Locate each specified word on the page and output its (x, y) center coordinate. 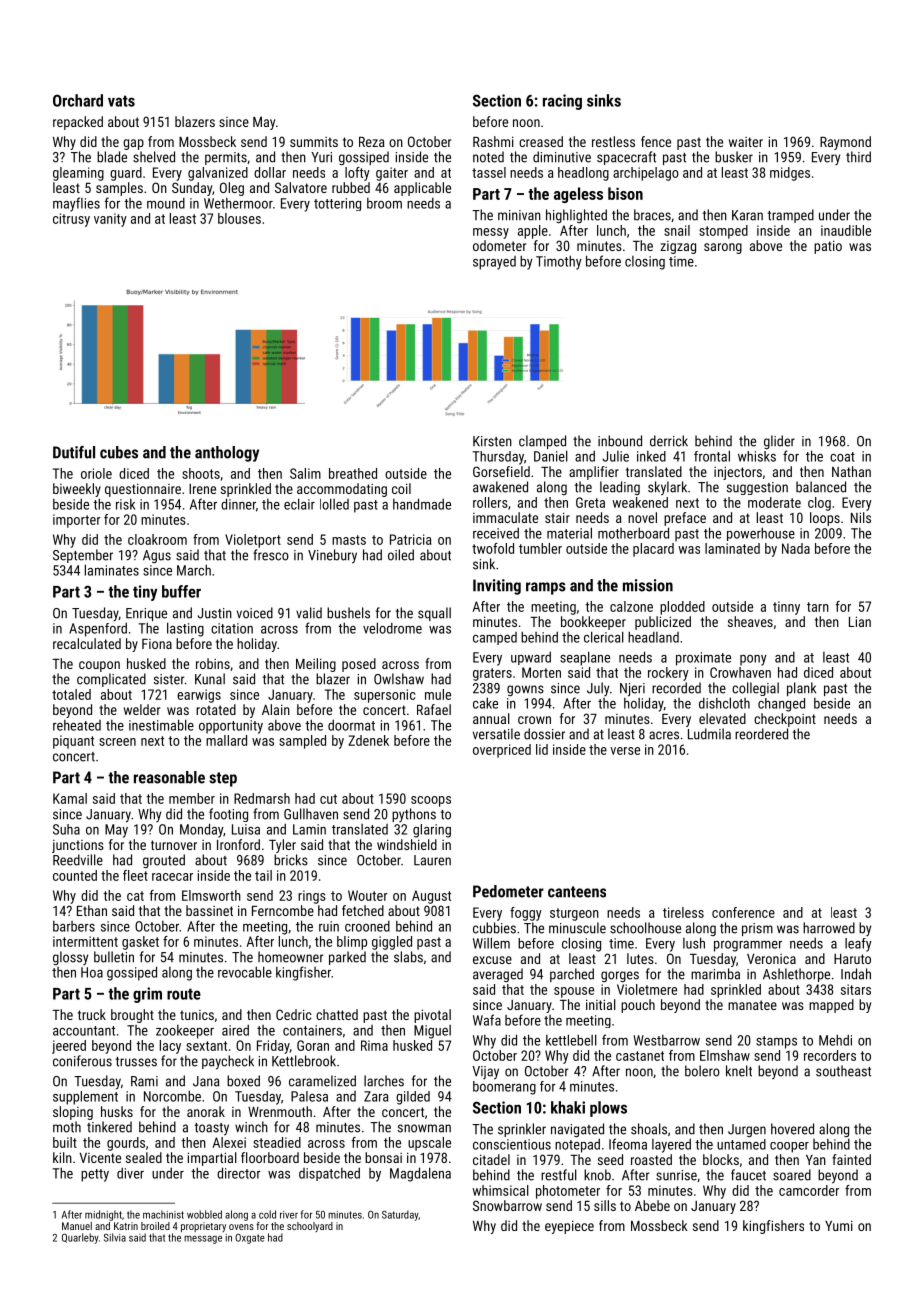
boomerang (504, 1088)
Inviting (497, 587)
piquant (73, 742)
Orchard (78, 100)
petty (95, 1175)
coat (842, 457)
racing (562, 102)
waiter (746, 142)
